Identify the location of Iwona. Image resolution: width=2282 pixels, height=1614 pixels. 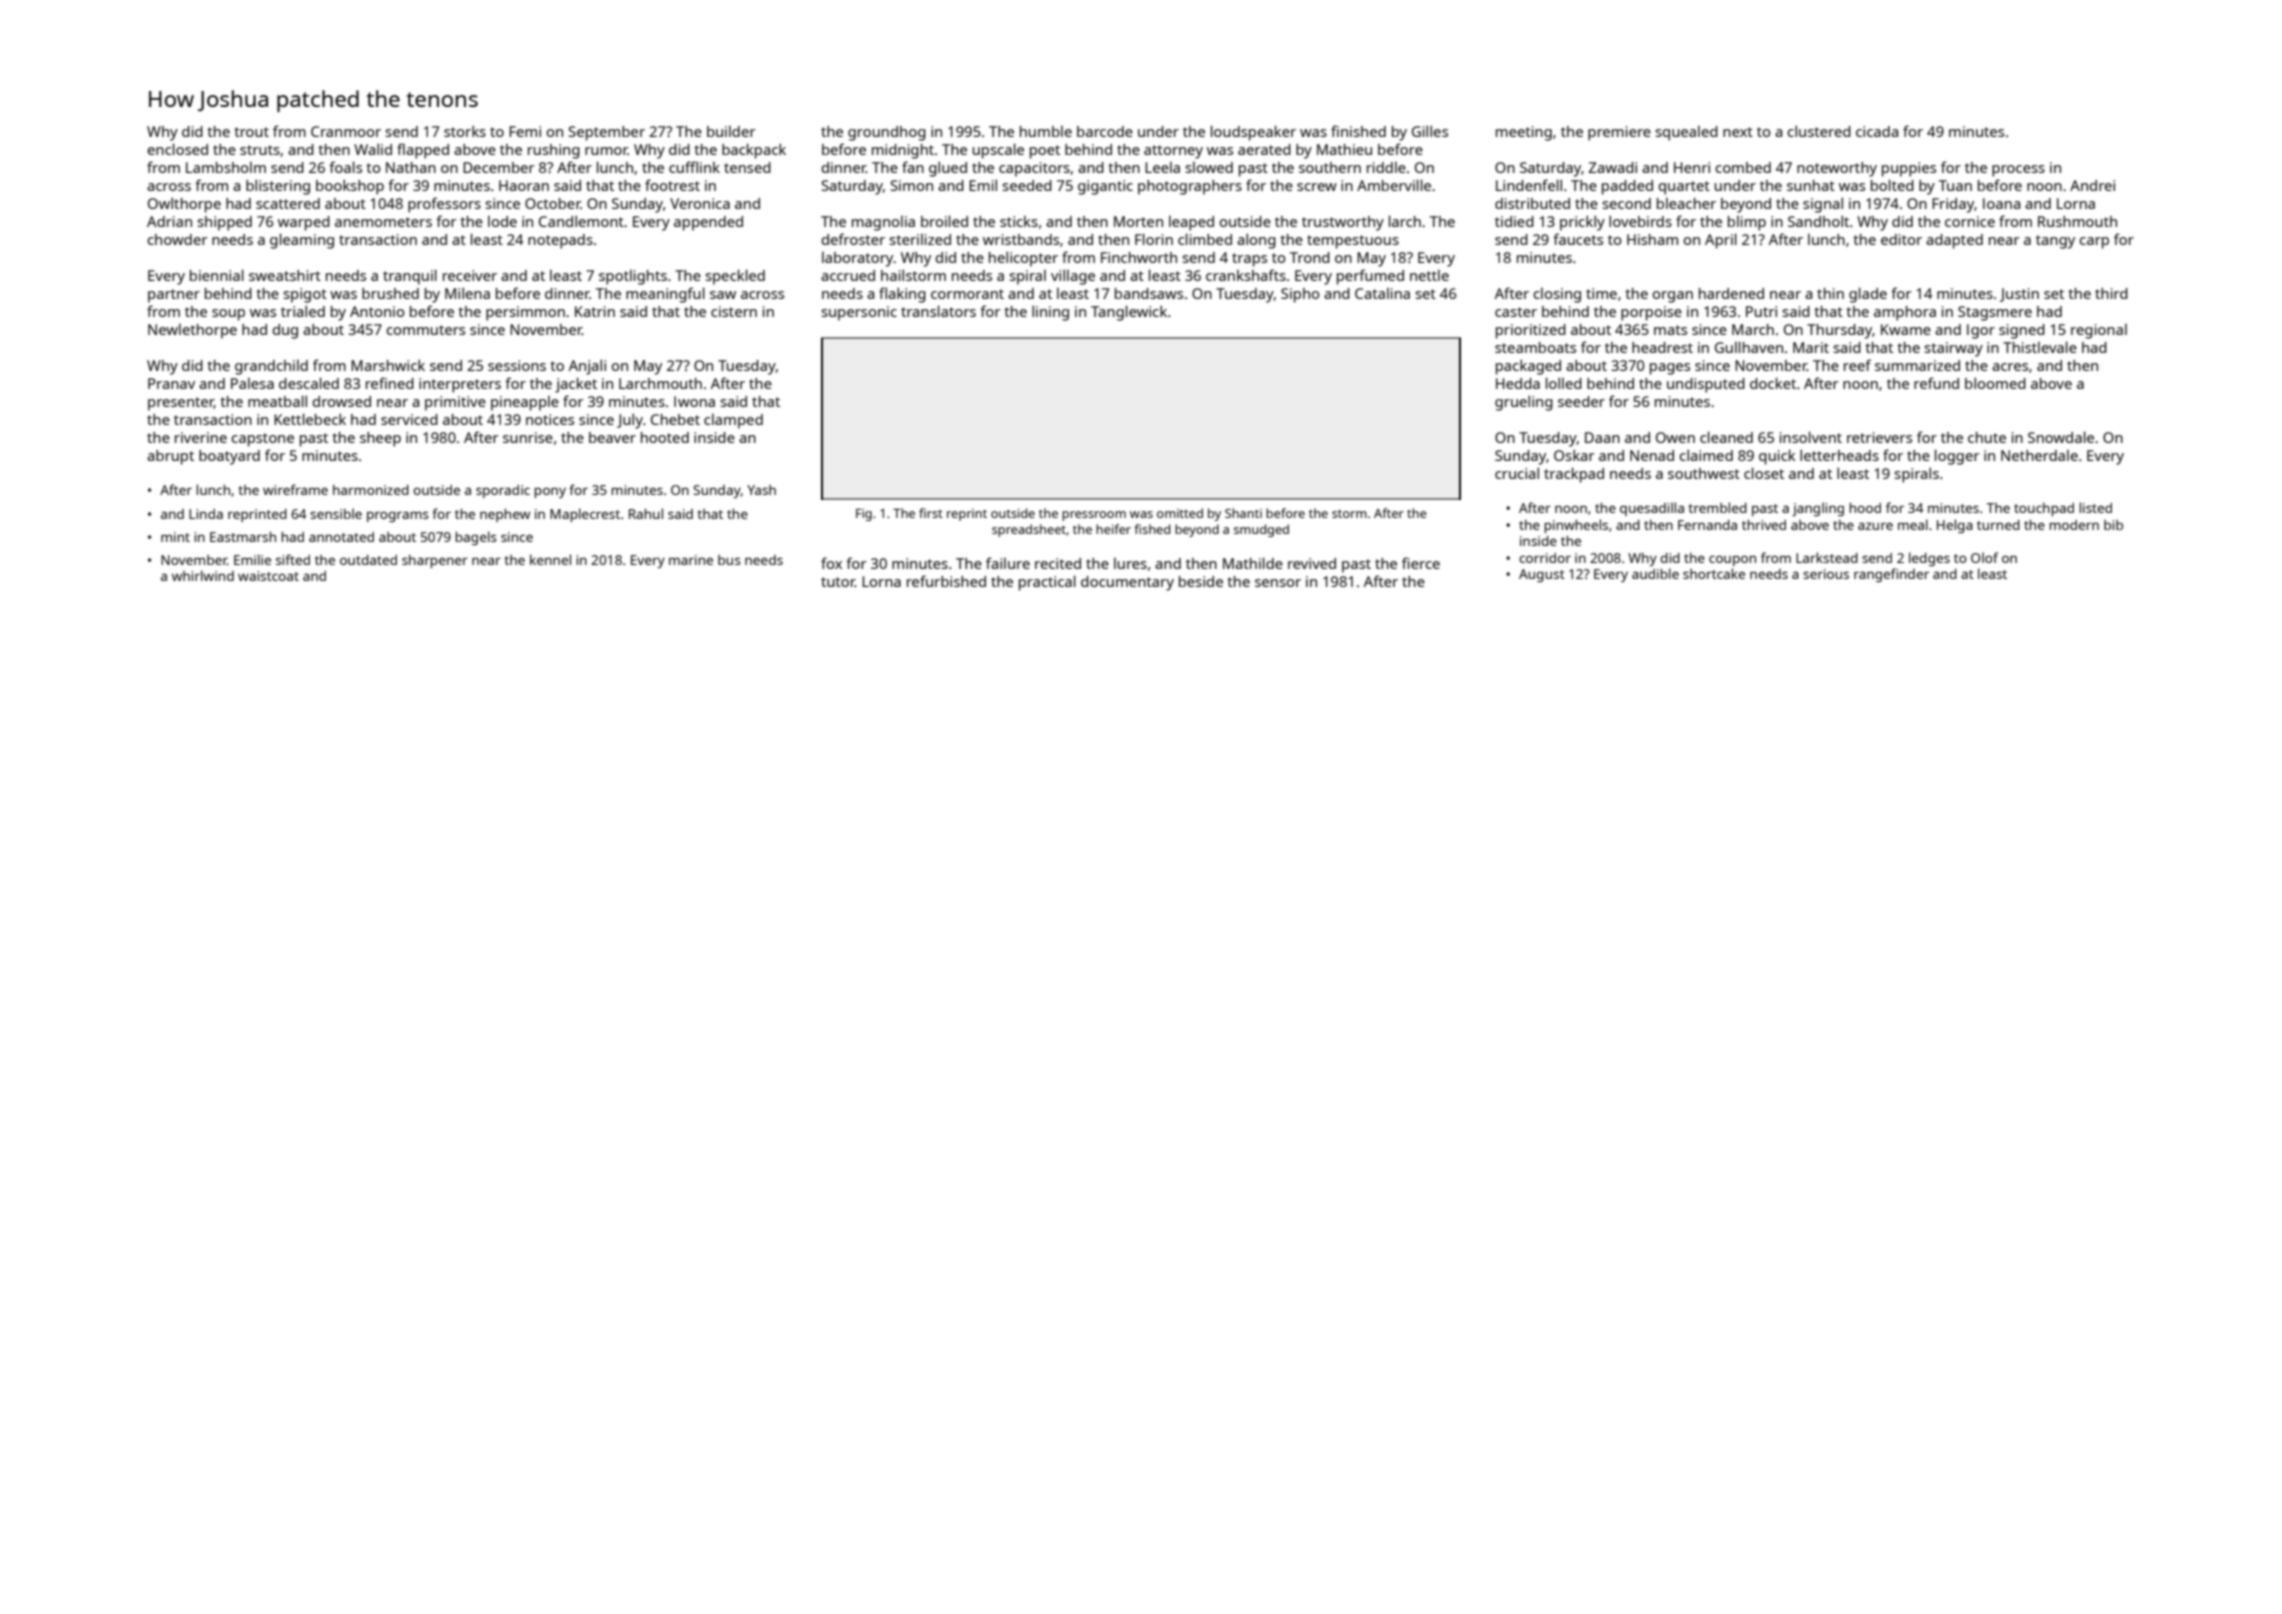
(694, 401).
